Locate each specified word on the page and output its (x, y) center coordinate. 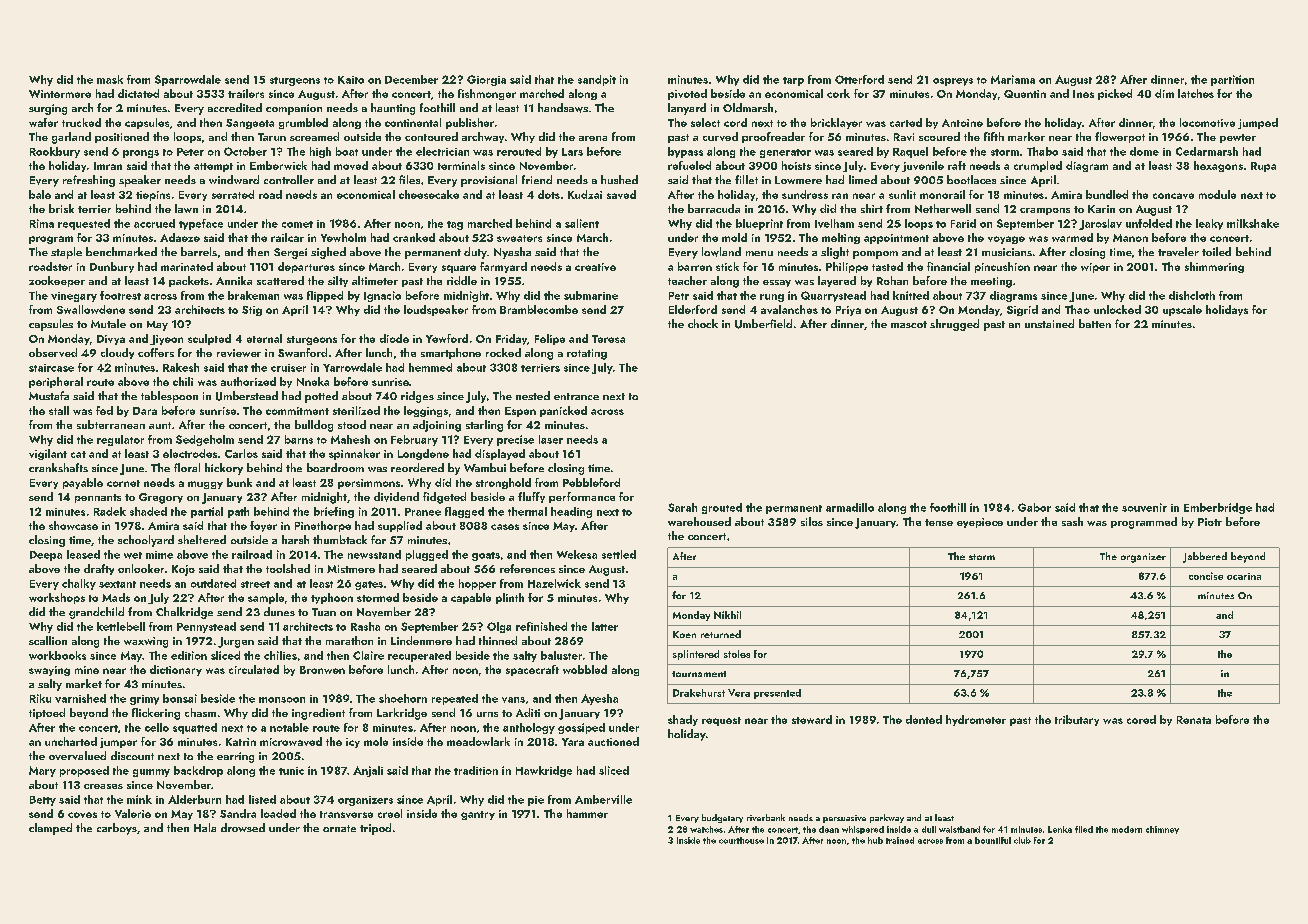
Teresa (608, 339)
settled (619, 554)
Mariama (1013, 79)
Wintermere (60, 94)
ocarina (1244, 576)
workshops (57, 598)
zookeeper (57, 281)
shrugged (954, 325)
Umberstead (247, 396)
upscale (1182, 310)
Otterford (859, 79)
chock (703, 323)
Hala (205, 827)
